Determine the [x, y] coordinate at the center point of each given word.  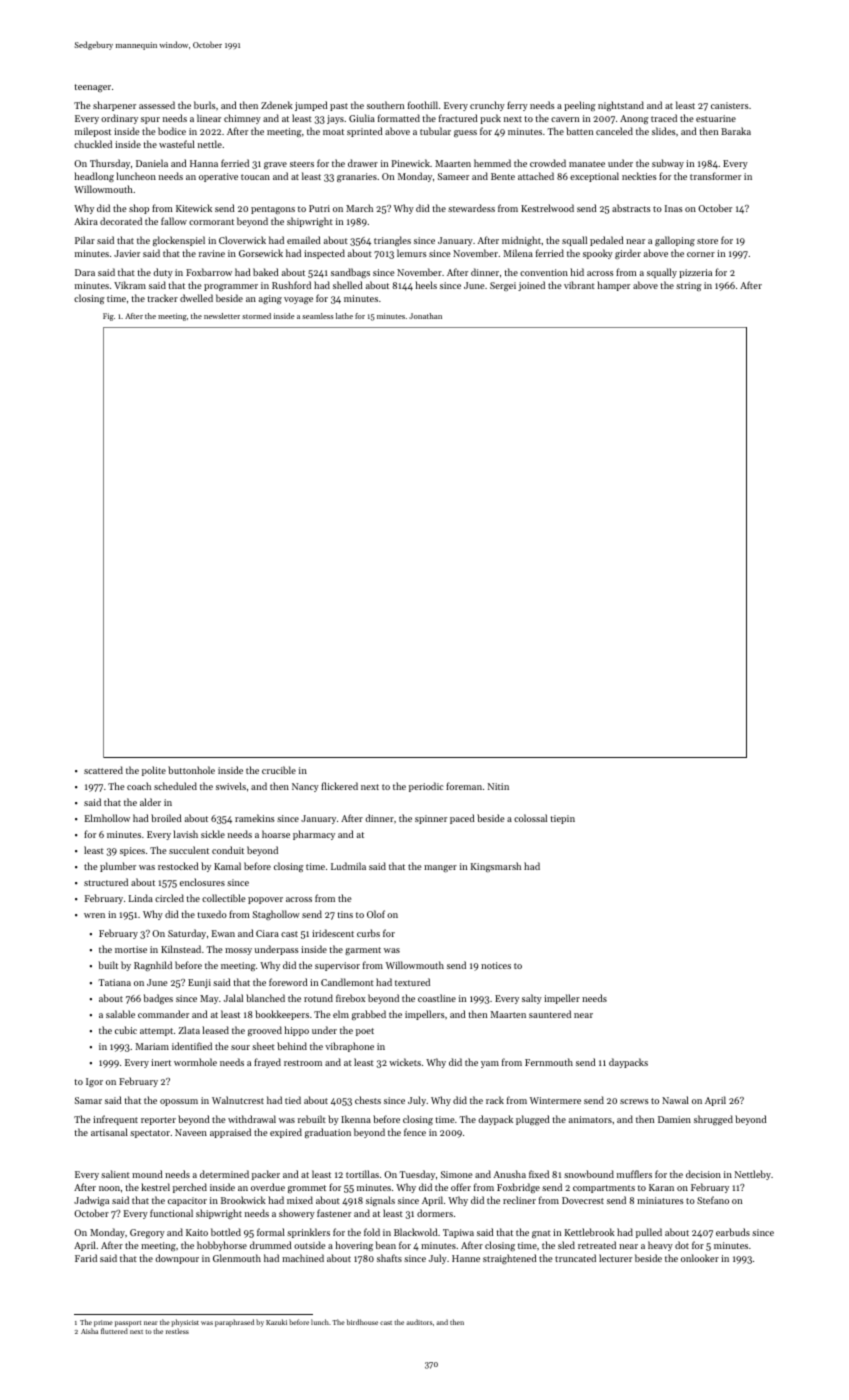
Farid [86, 1258]
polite [154, 771]
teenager [93, 88]
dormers [435, 1213]
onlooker [700, 1258]
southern [385, 105]
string [689, 286]
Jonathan [425, 316]
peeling [580, 106]
